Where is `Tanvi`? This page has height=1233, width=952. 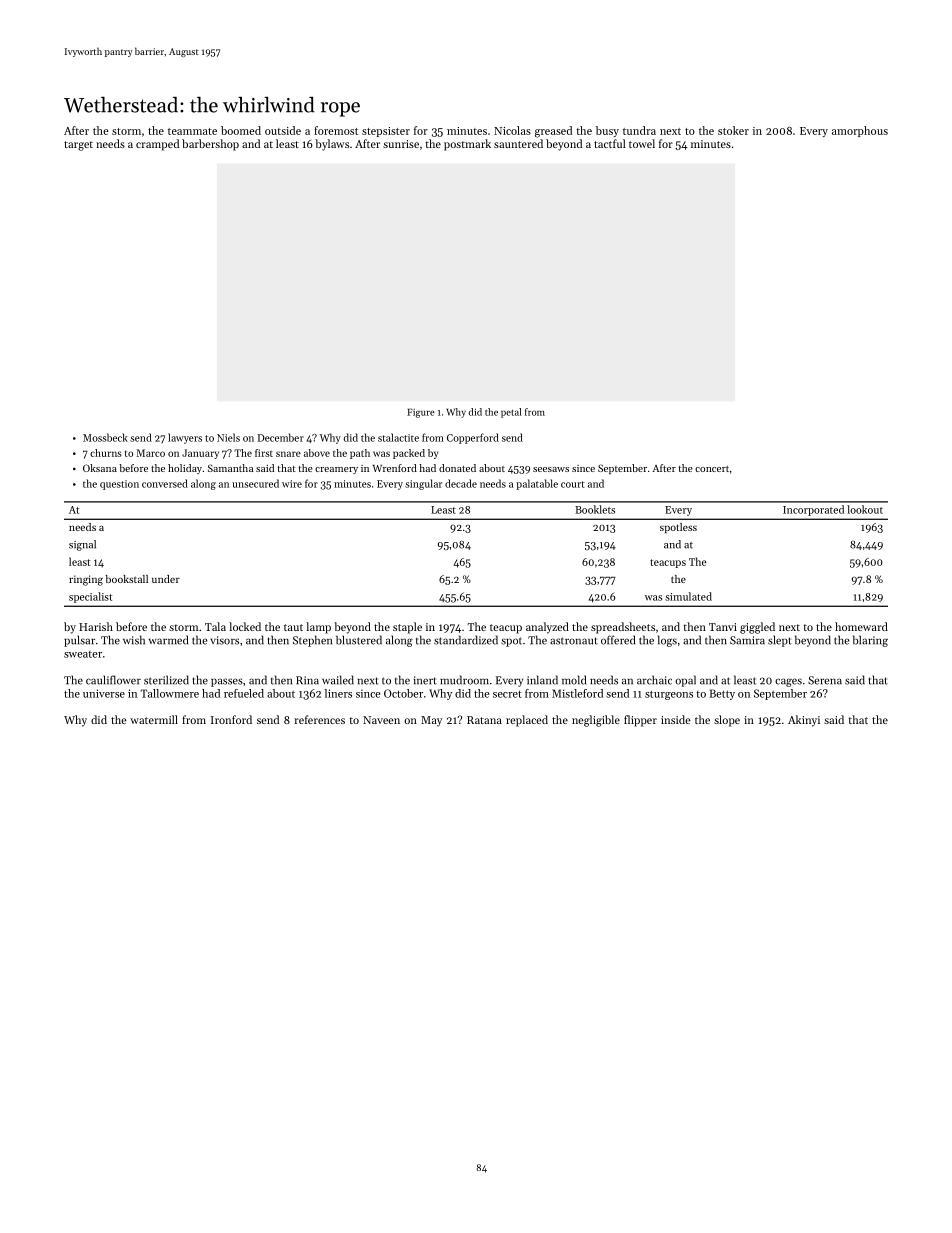 Tanvi is located at coordinates (723, 627).
